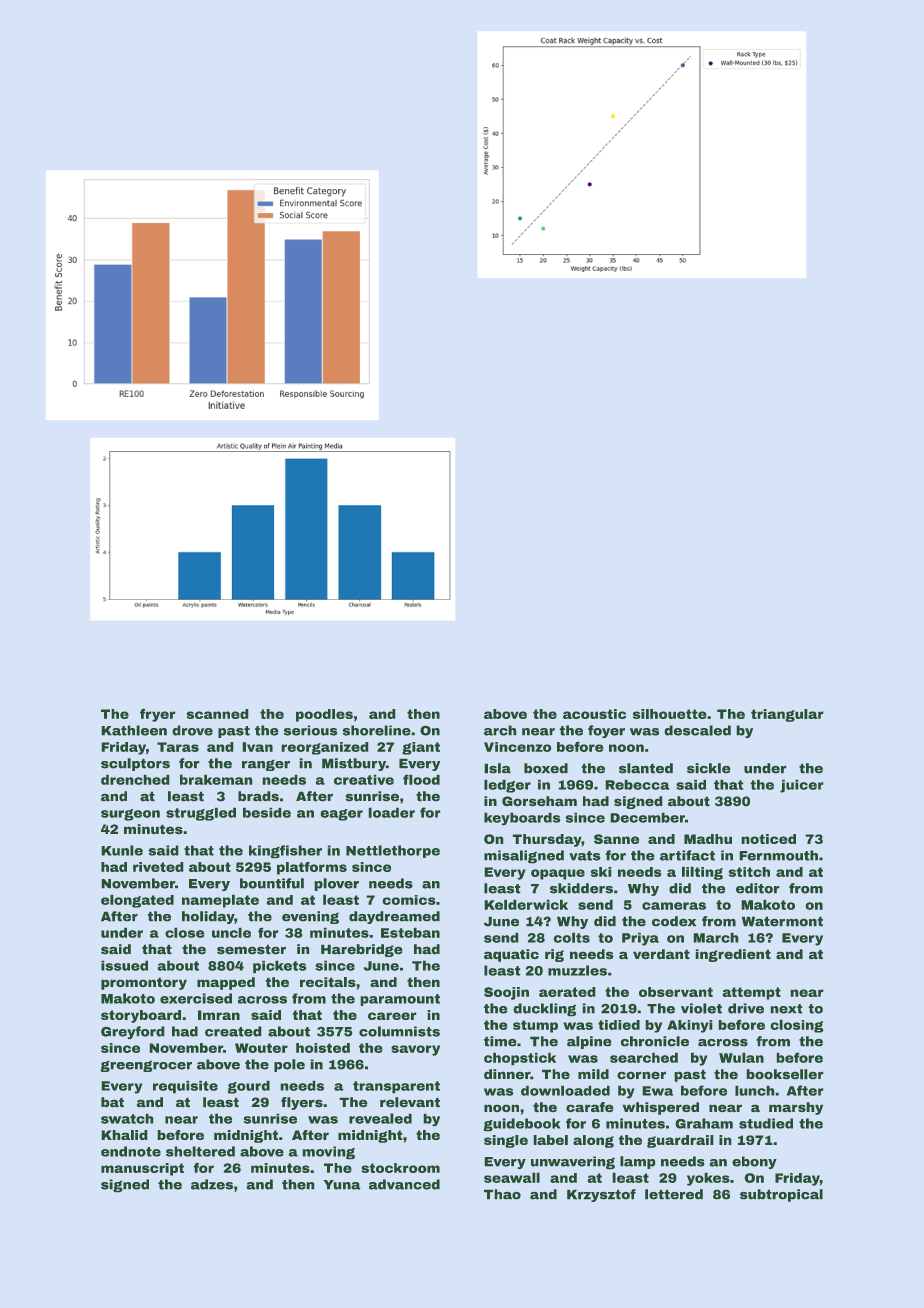  Describe the element at coordinates (782, 921) in the image. I see `Watermont` at that location.
